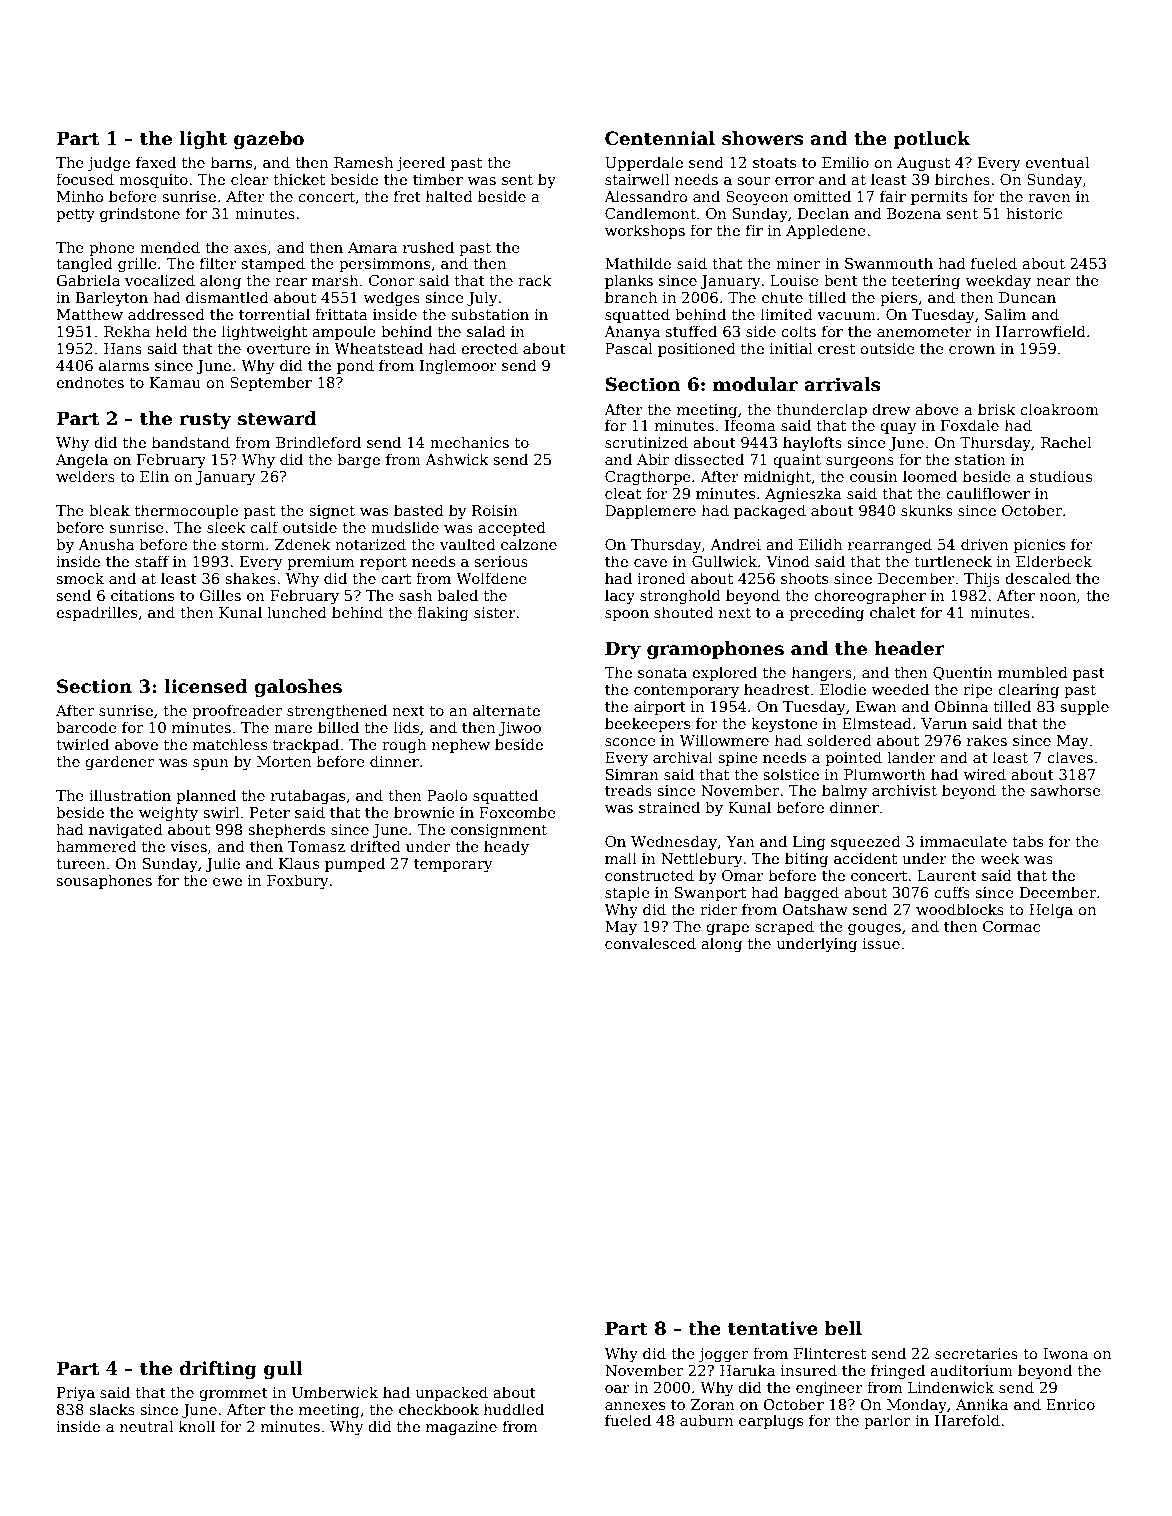 This page has width=1172, height=1516. I want to click on grommet, so click(233, 1395).
